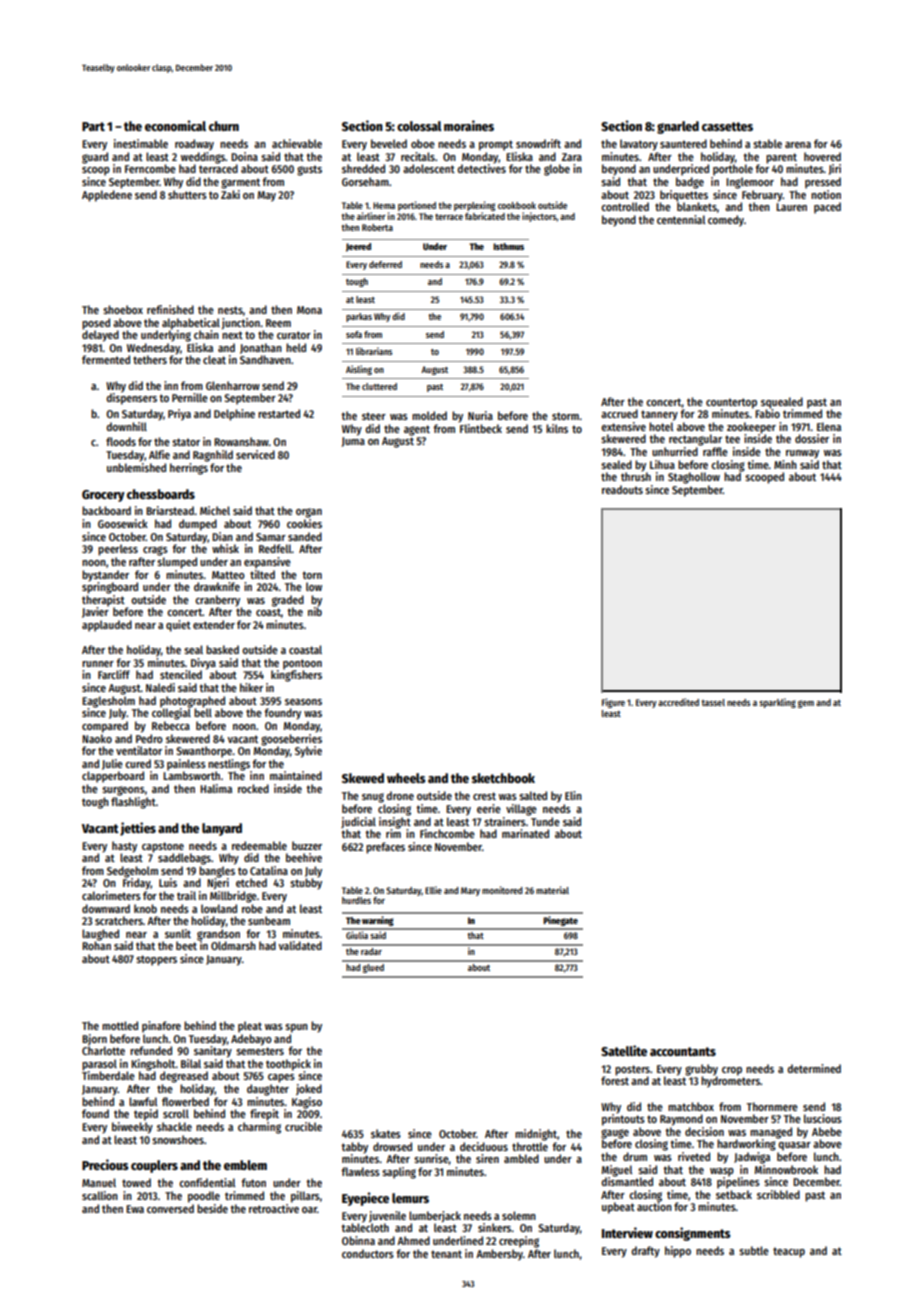  I want to click on shutters, so click(187, 194).
